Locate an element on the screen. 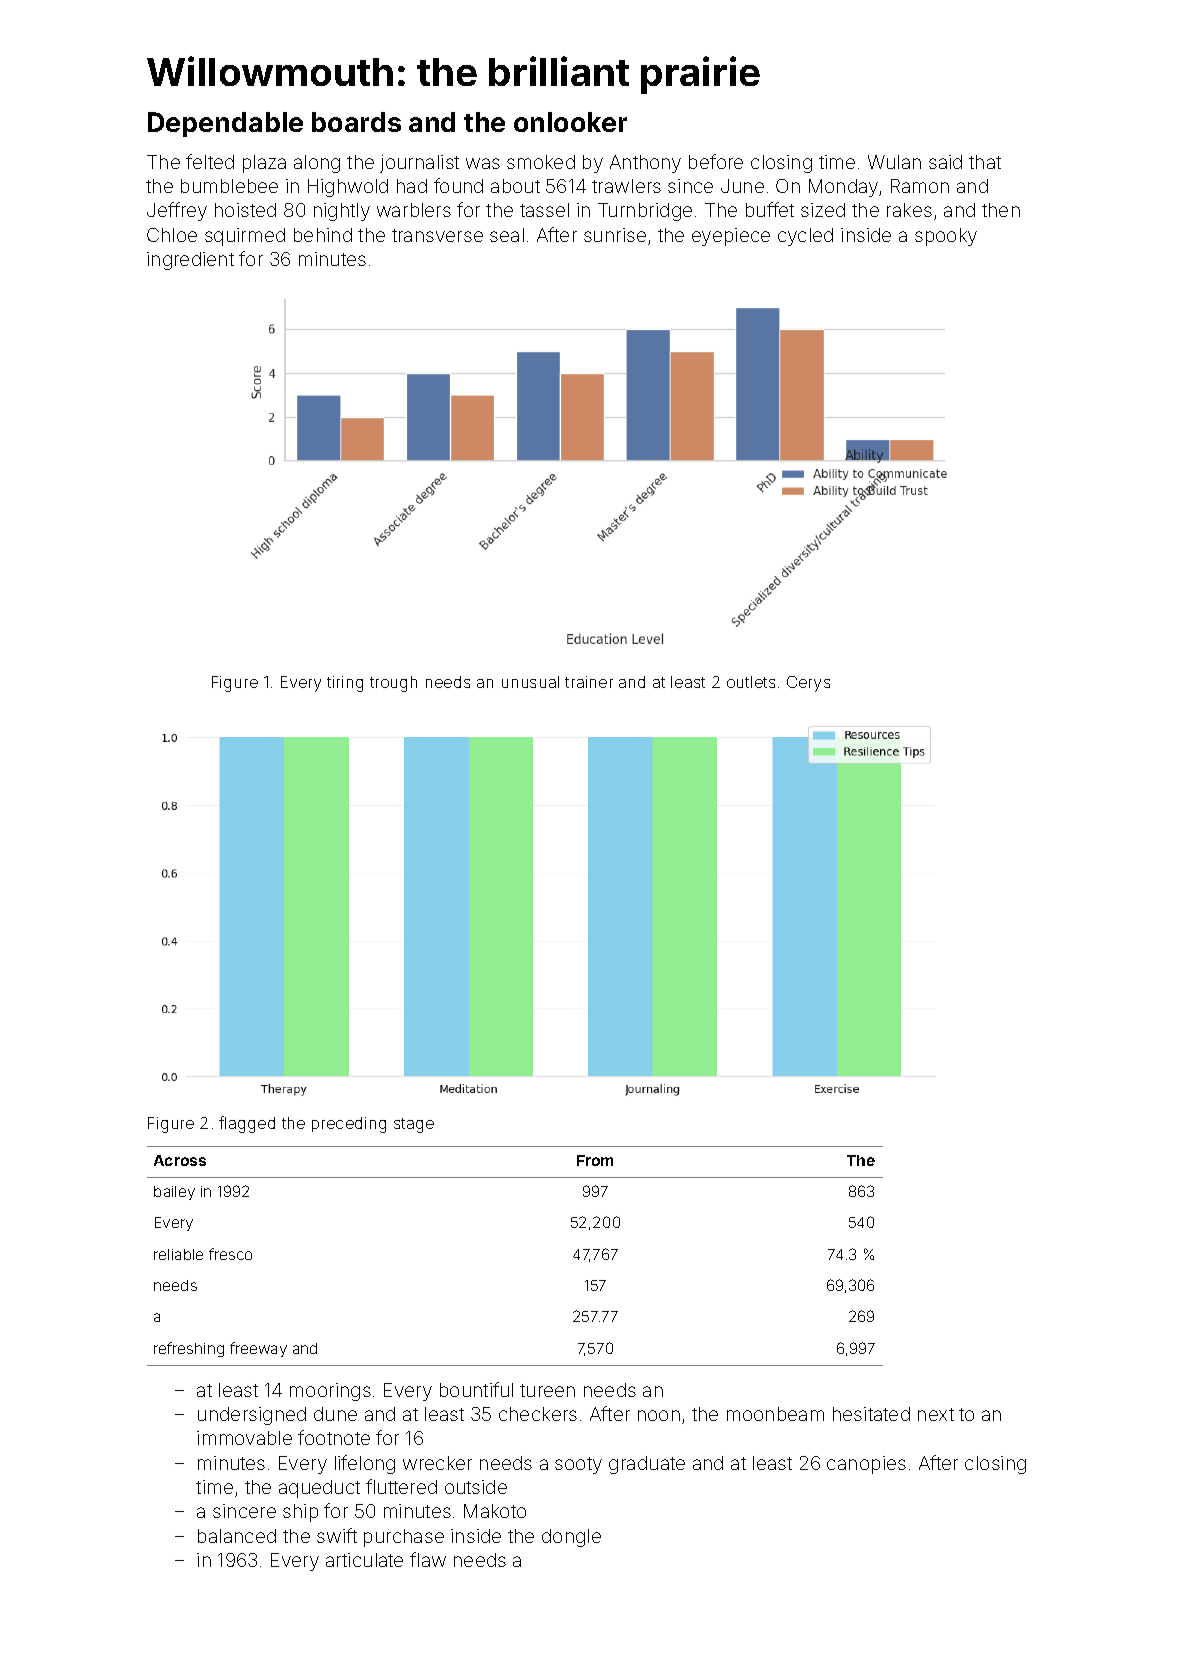 The height and width of the screenshot is (1670, 1181). eyepiece is located at coordinates (731, 237).
